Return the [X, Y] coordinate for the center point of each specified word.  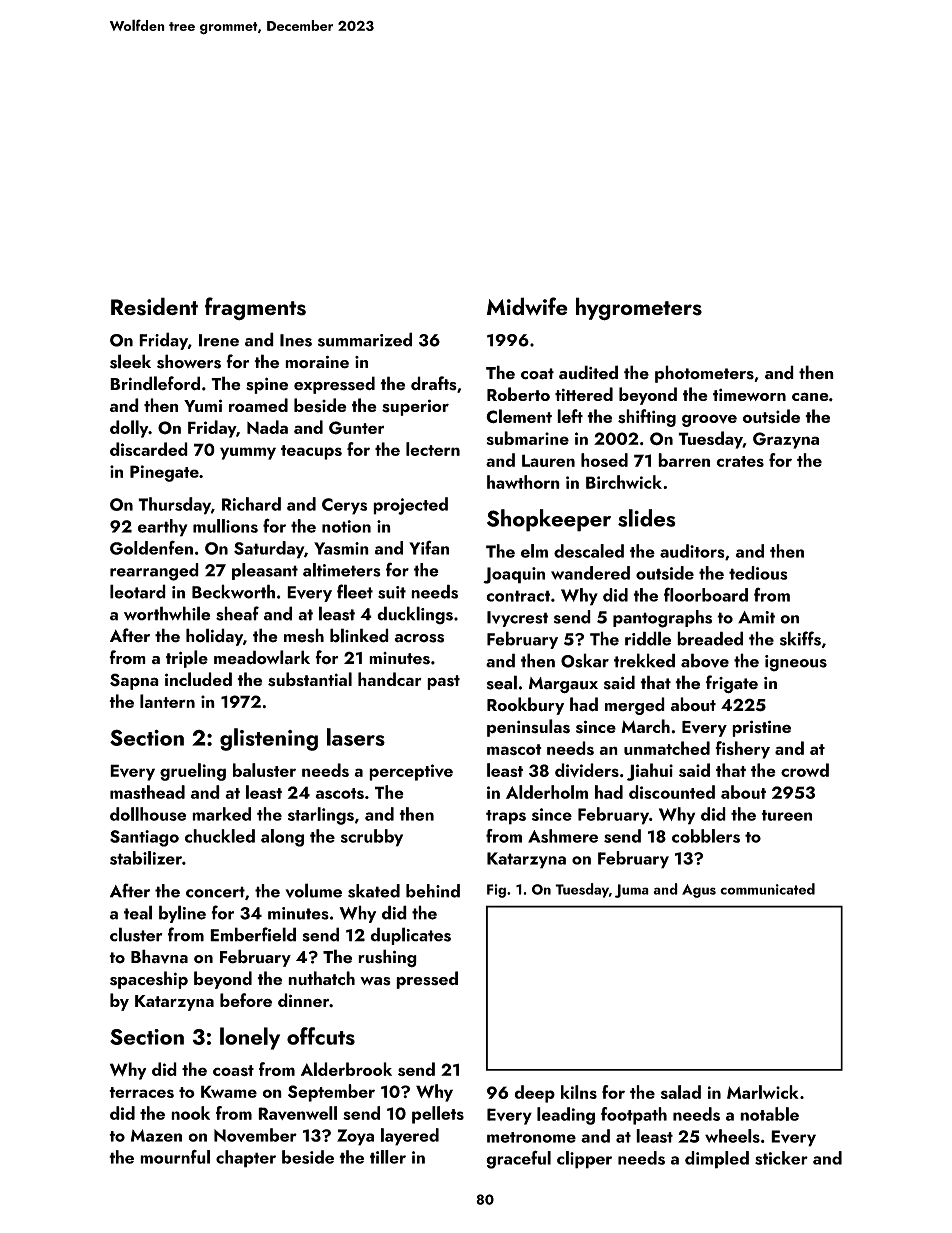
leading [566, 1116]
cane [810, 396]
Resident [154, 306]
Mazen [156, 1135]
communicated [767, 889]
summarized [365, 339]
